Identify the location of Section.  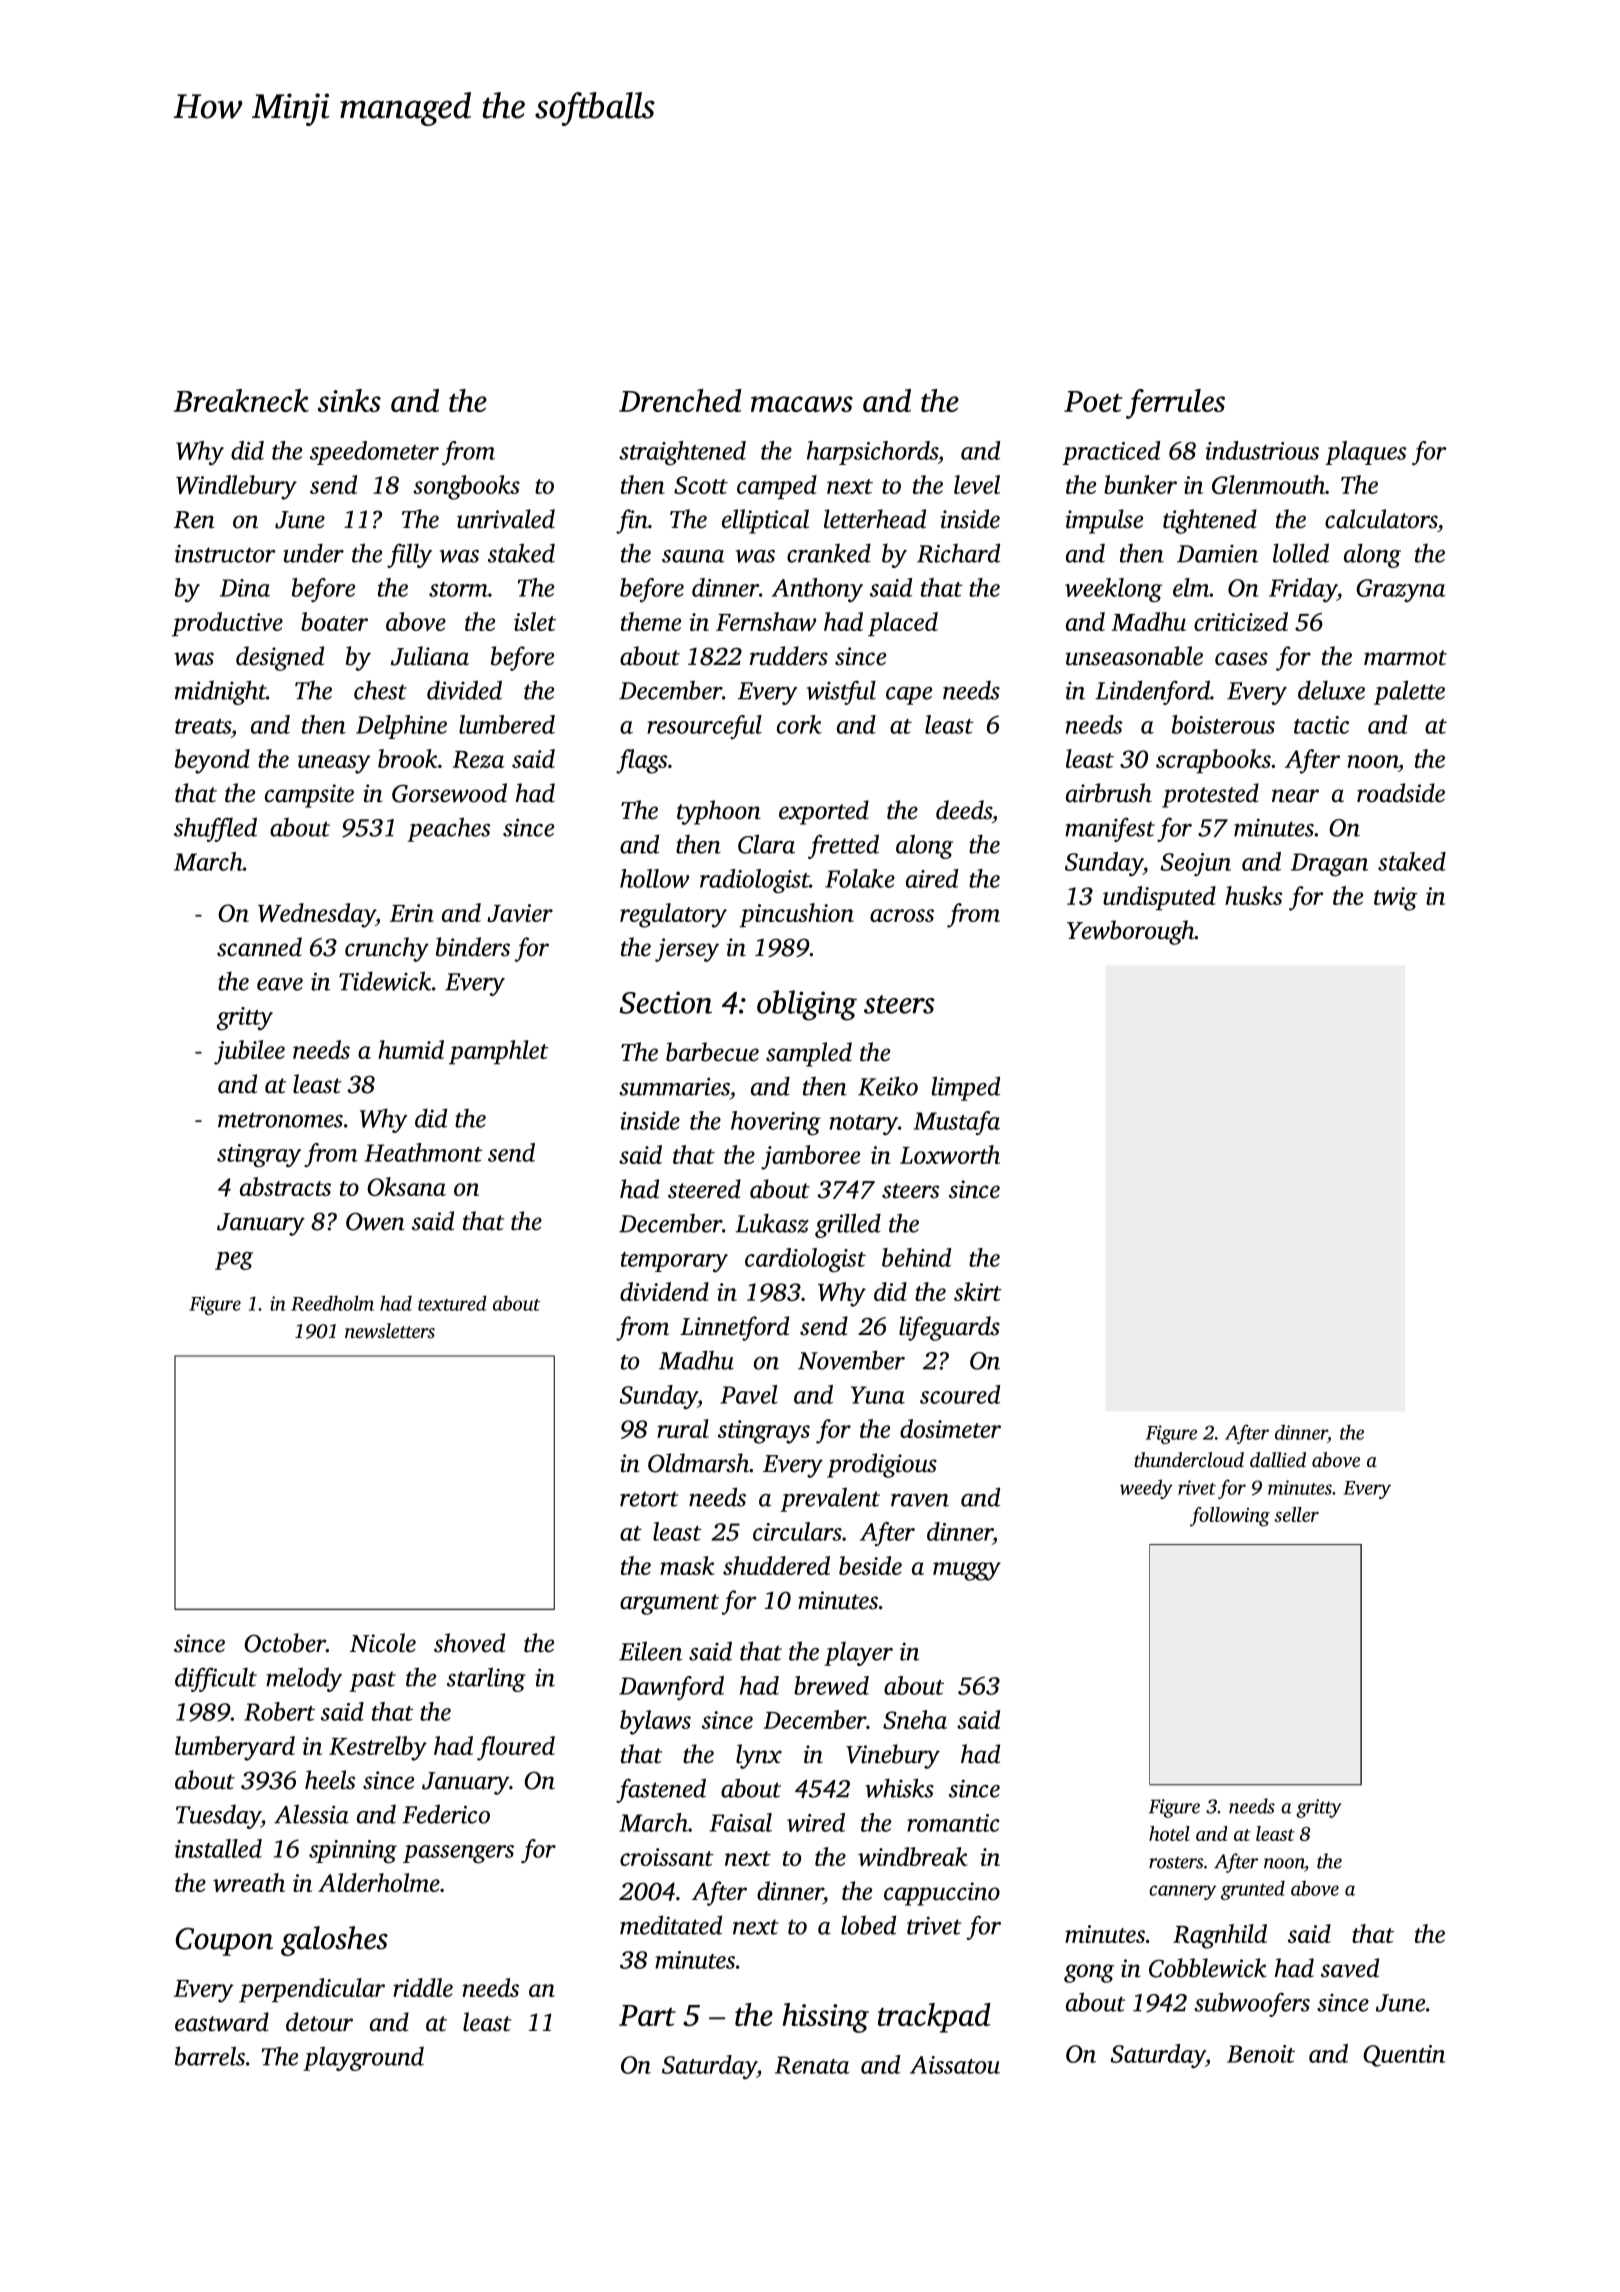
(665, 1002).
